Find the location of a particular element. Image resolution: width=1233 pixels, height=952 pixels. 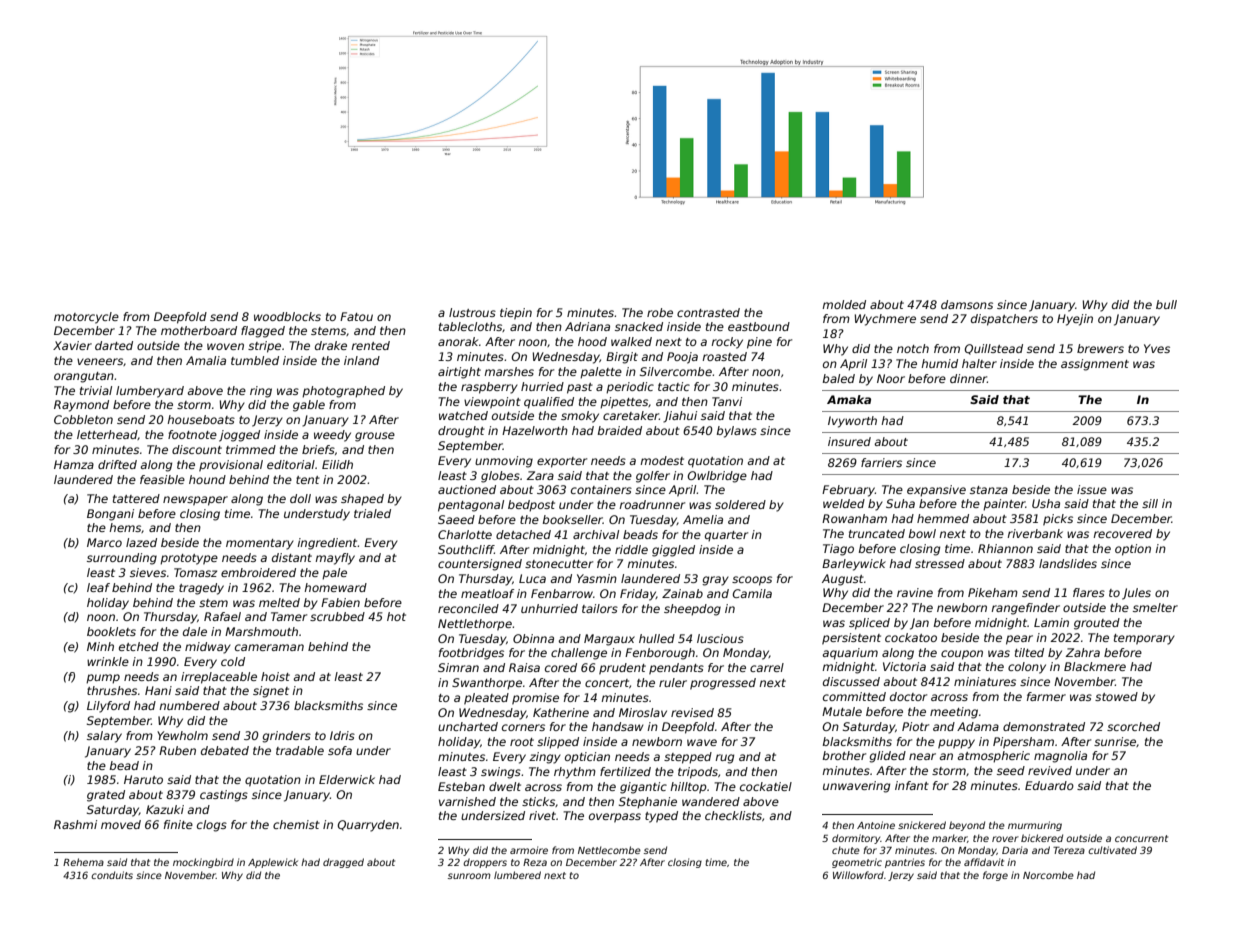

smelter is located at coordinates (1155, 607).
